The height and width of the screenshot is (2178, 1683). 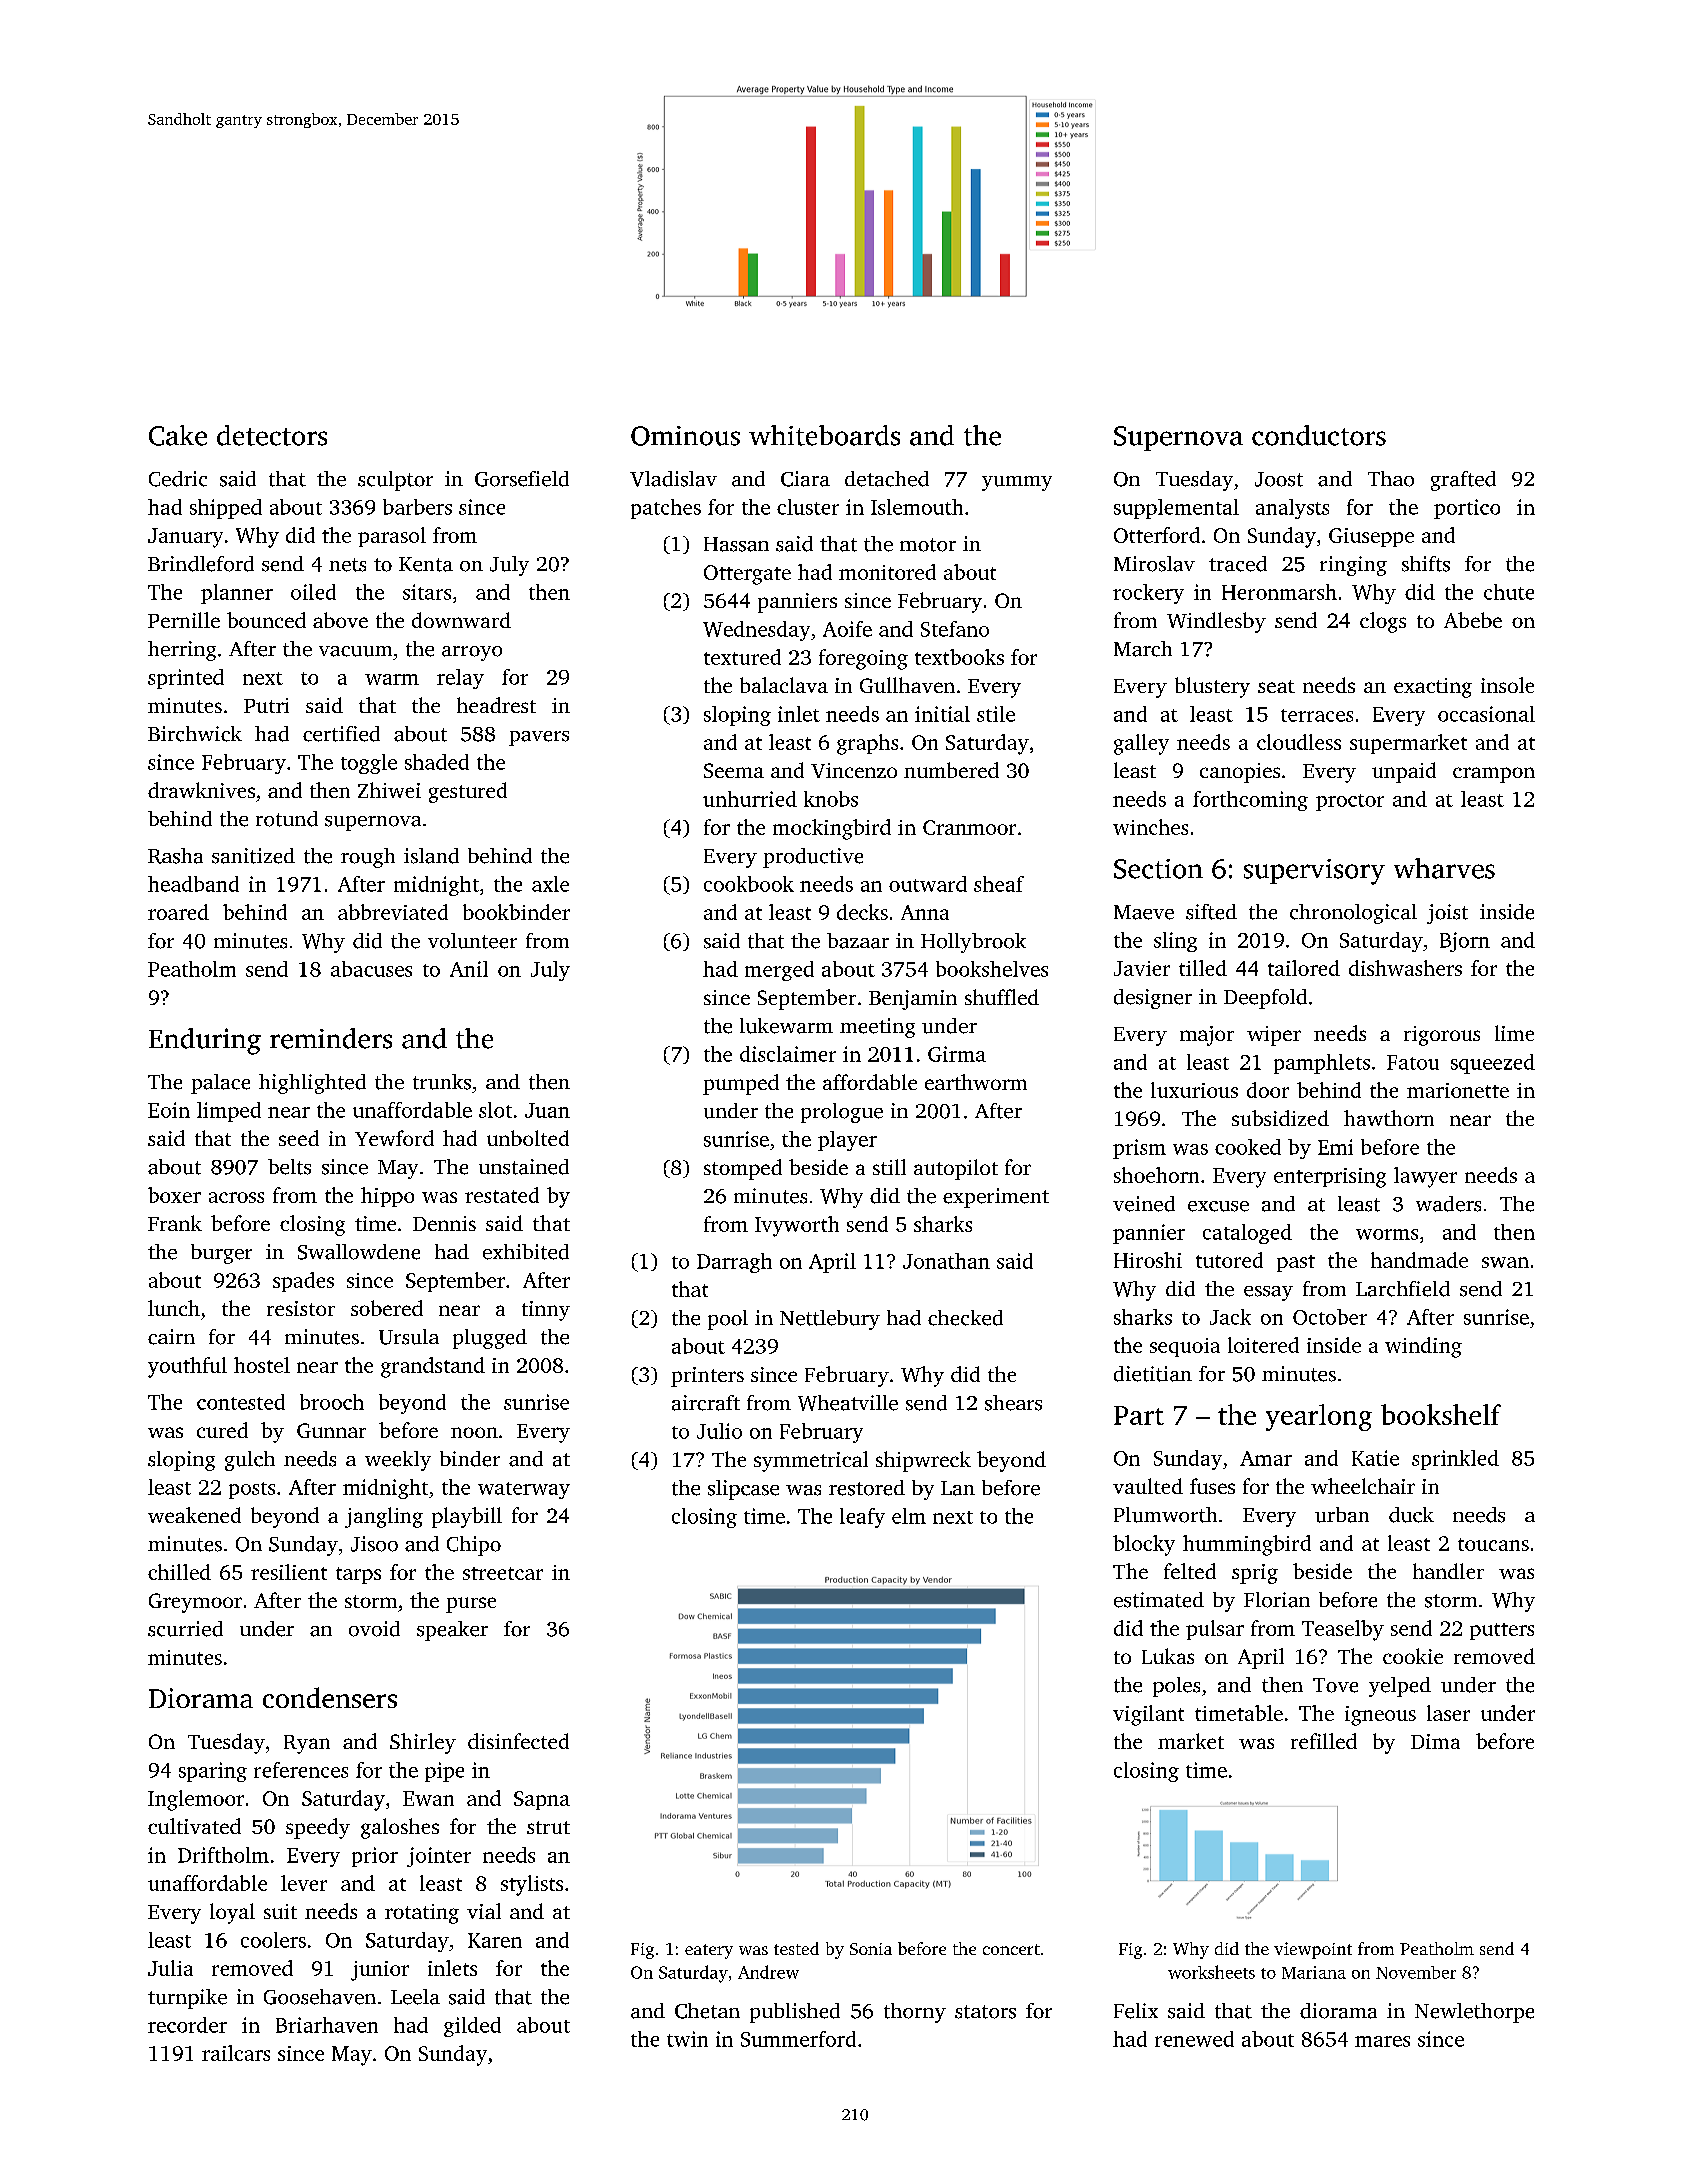 I want to click on mares, so click(x=1382, y=2041).
